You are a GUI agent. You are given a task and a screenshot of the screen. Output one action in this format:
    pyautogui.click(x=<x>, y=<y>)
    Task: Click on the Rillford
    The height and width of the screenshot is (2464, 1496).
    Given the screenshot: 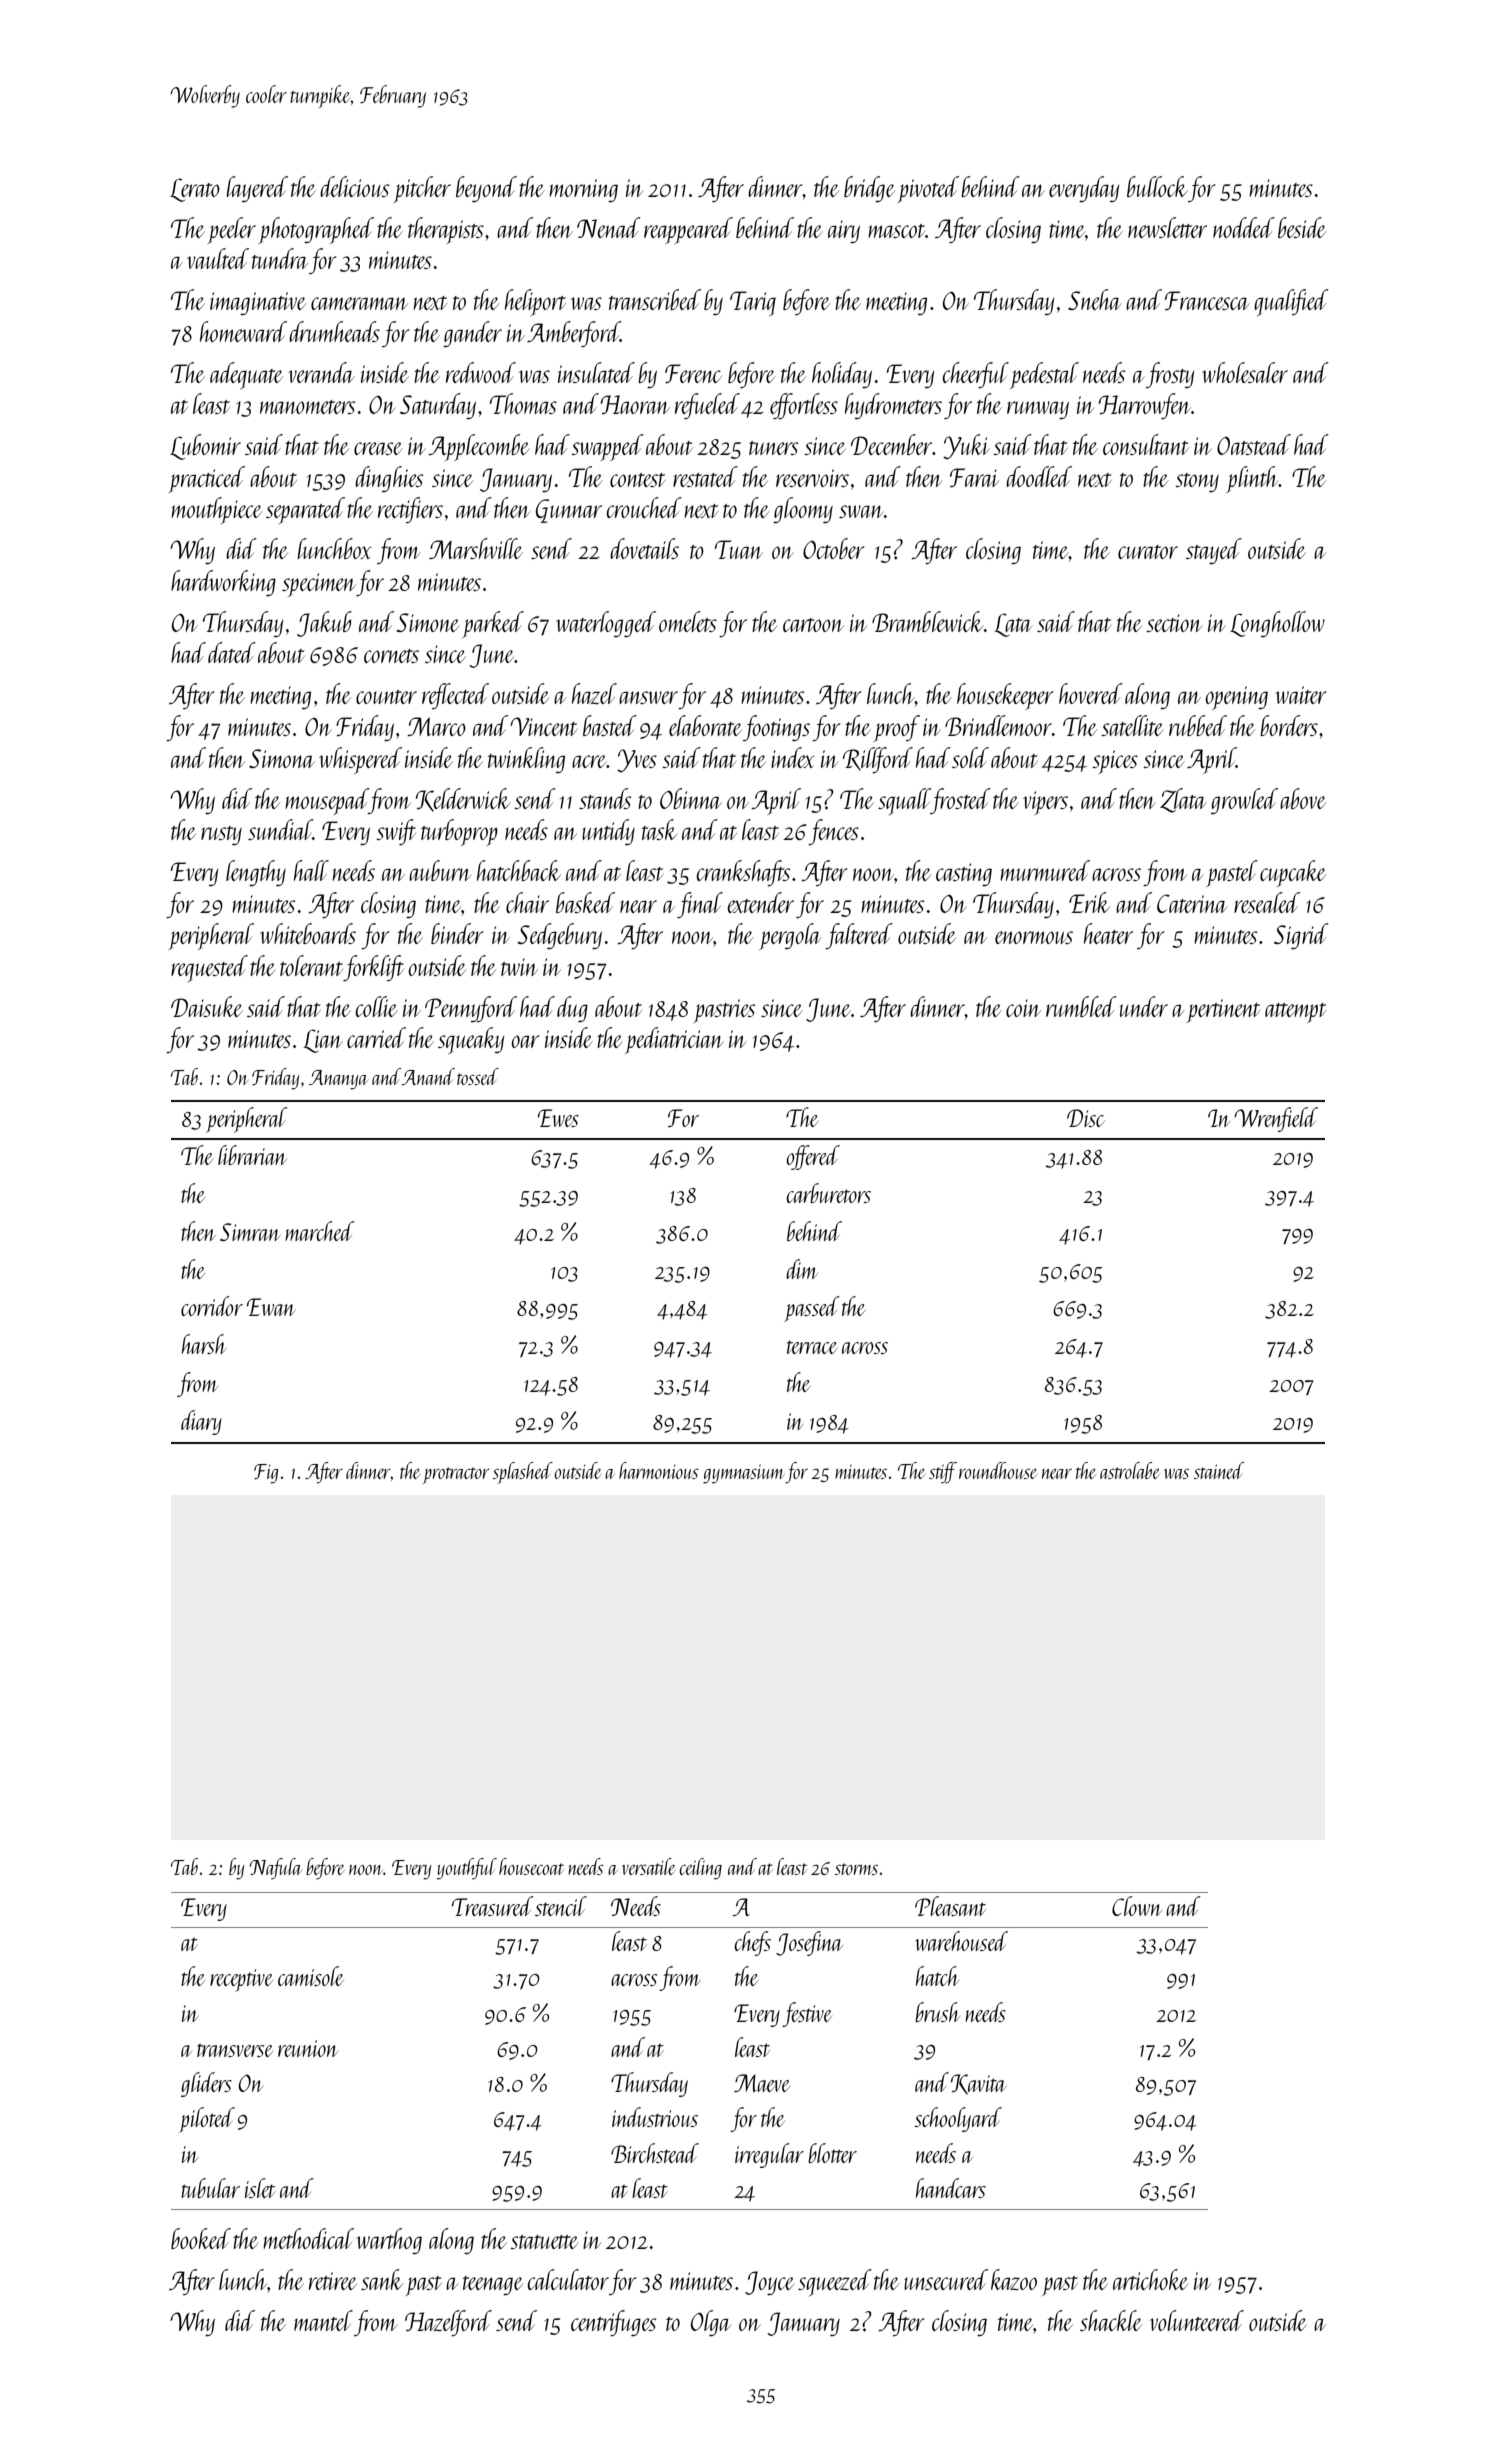 What is the action you would take?
    pyautogui.click(x=878, y=760)
